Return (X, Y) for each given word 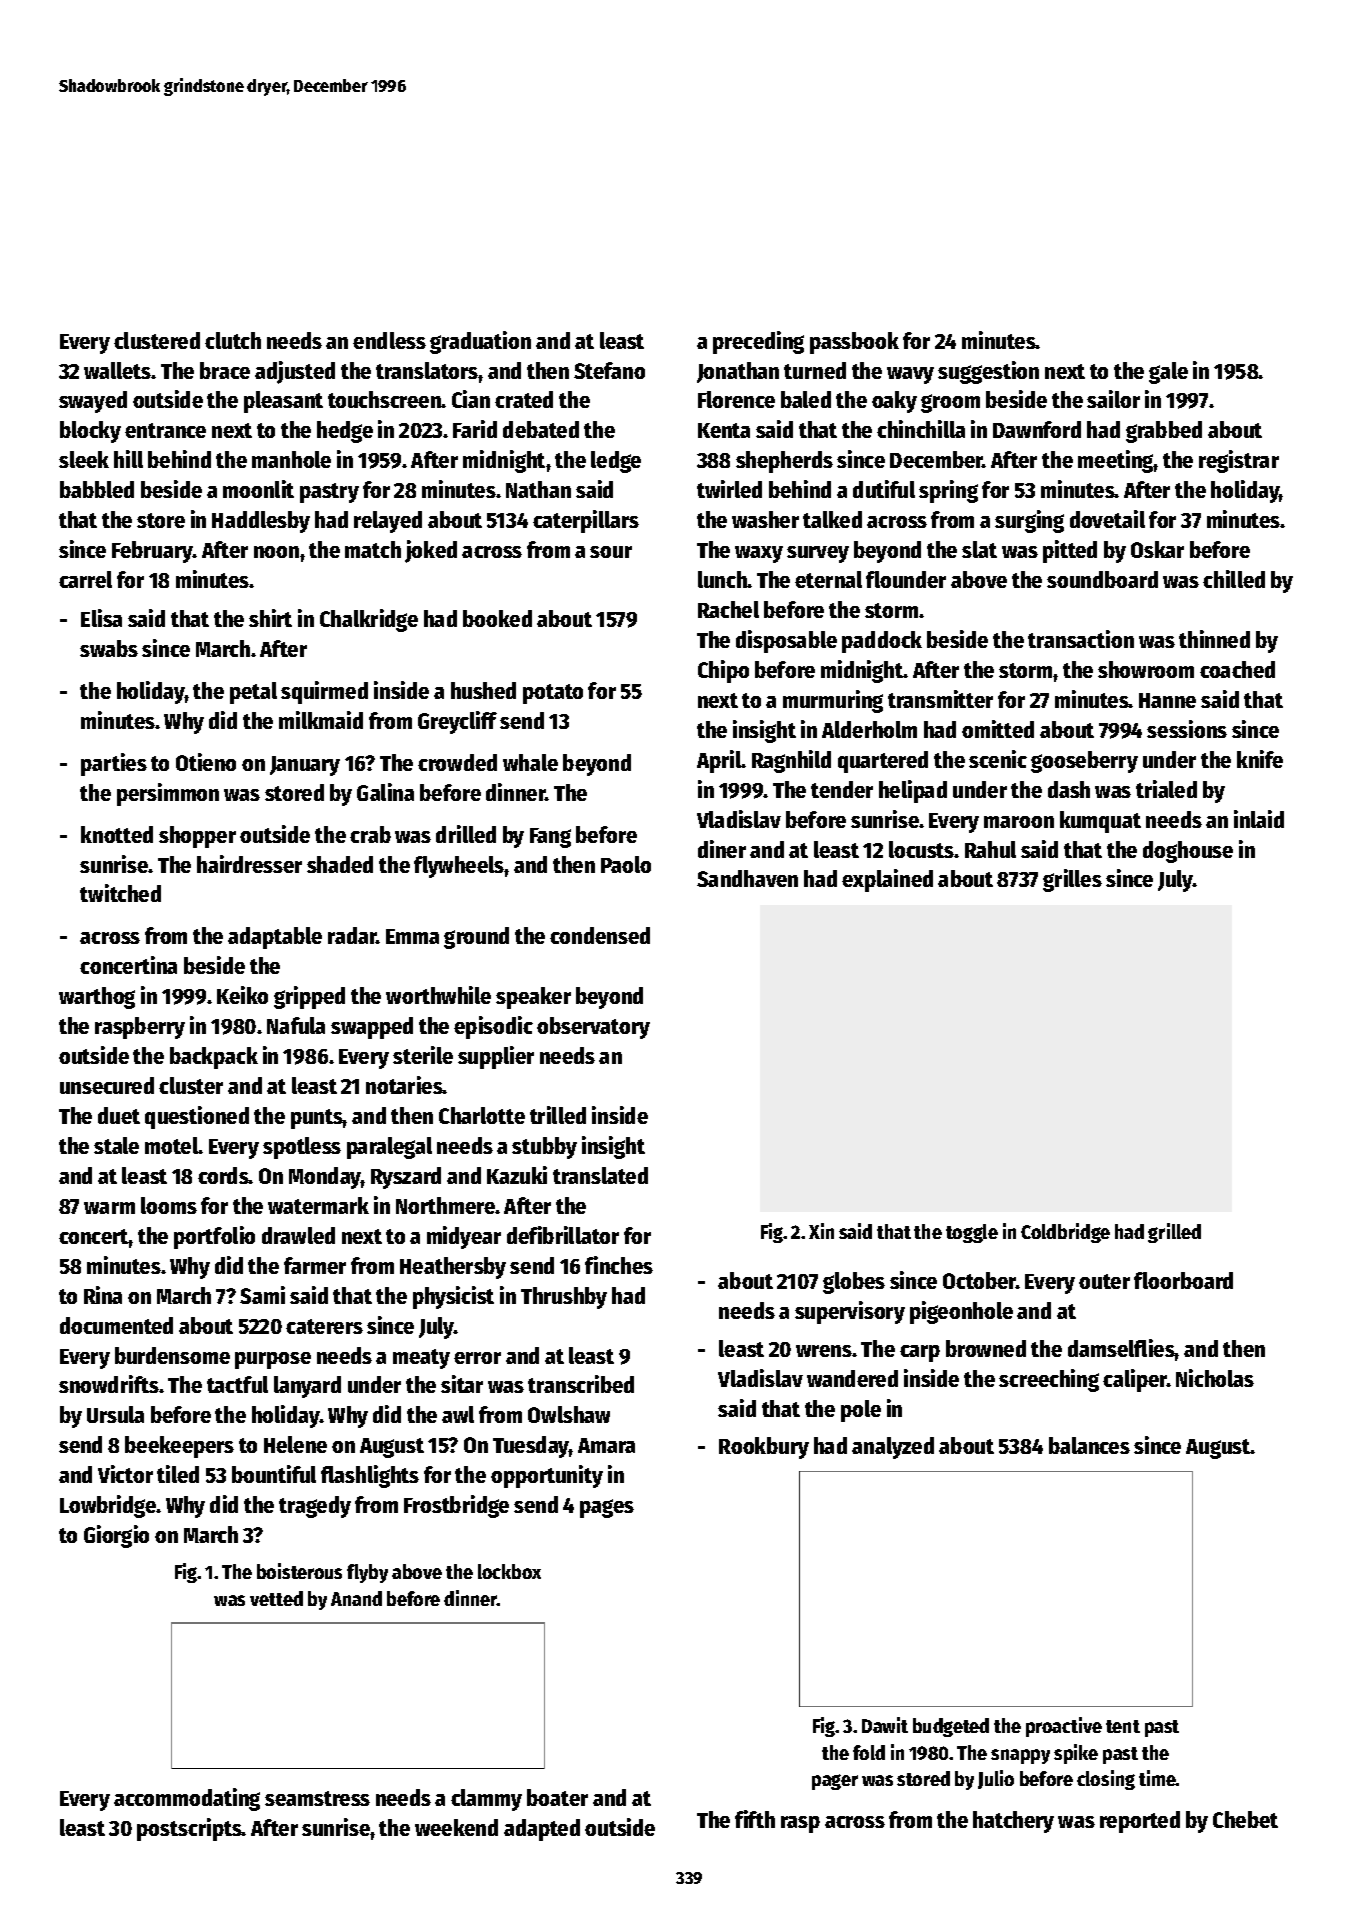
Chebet (1245, 1819)
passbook (854, 343)
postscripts (189, 1829)
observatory (593, 1028)
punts (317, 1119)
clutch (233, 340)
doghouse (1188, 852)
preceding (758, 342)
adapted (542, 1830)
